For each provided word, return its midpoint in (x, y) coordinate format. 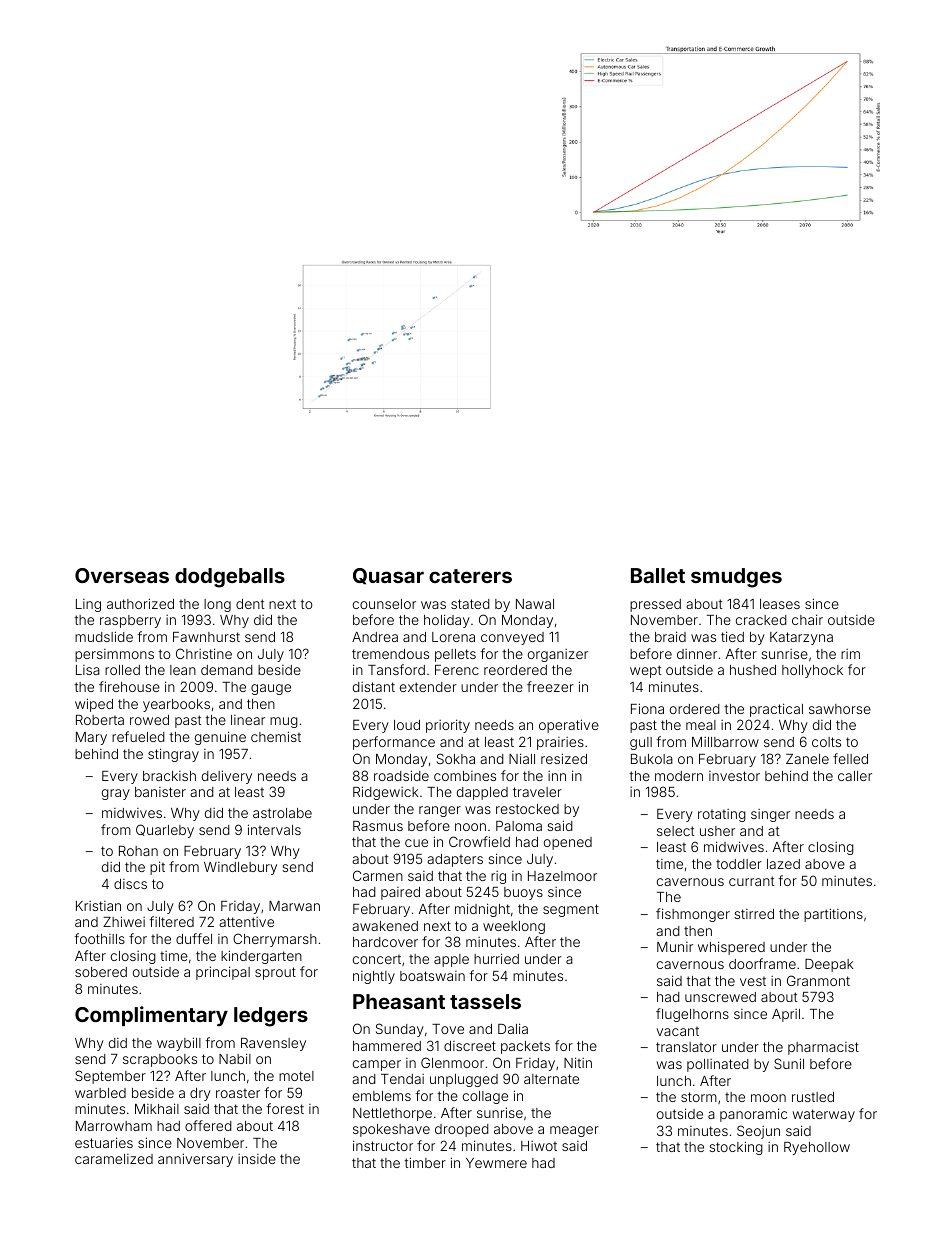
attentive (246, 922)
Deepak (829, 965)
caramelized (114, 1159)
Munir (675, 947)
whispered (731, 948)
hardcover (385, 942)
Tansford (396, 669)
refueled (138, 736)
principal (223, 973)
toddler (739, 864)
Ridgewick (385, 793)
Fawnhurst (206, 637)
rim (850, 654)
